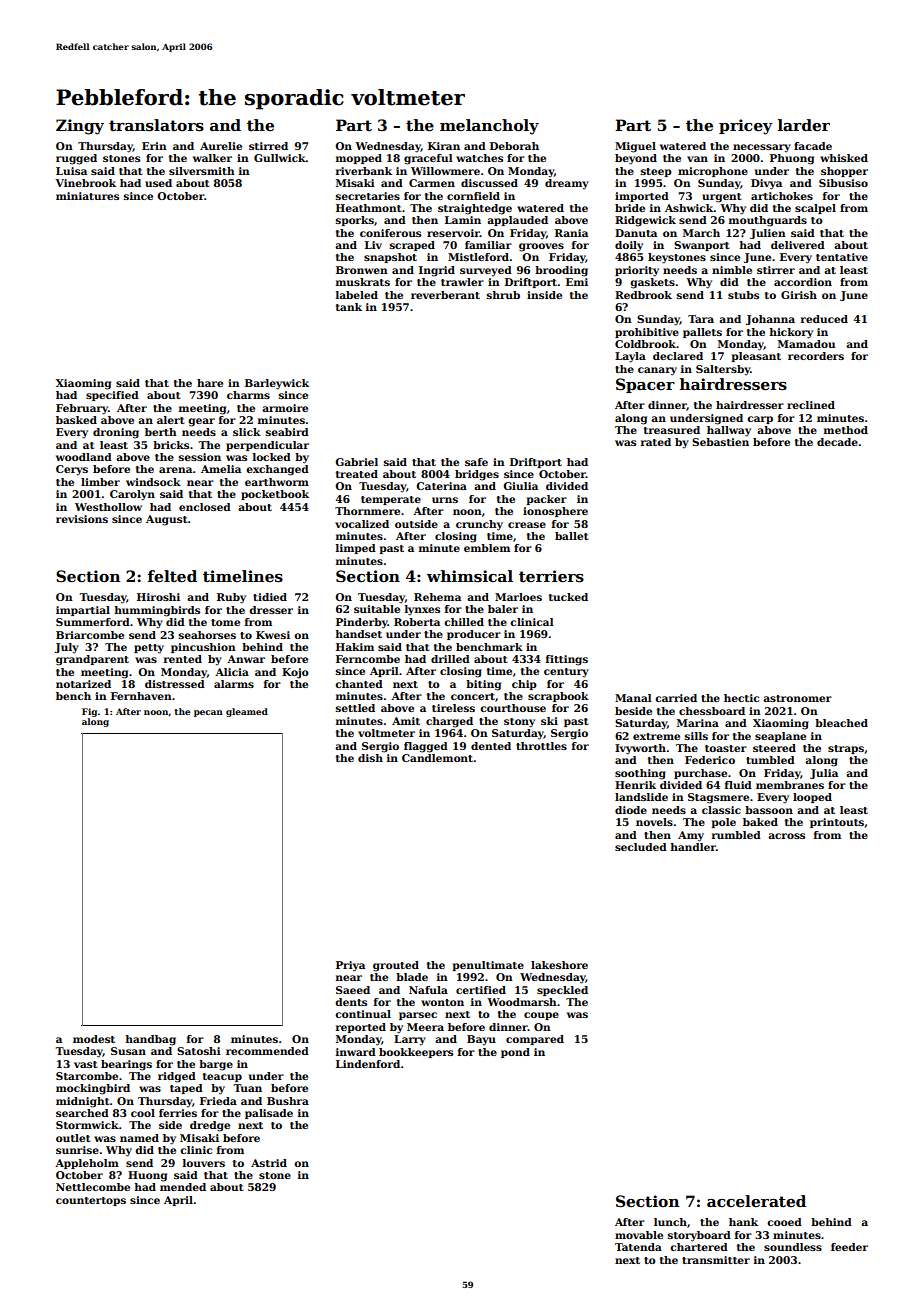 This image has height=1308, width=924. What do you see at coordinates (768, 234) in the image?
I see `Julien` at bounding box center [768, 234].
